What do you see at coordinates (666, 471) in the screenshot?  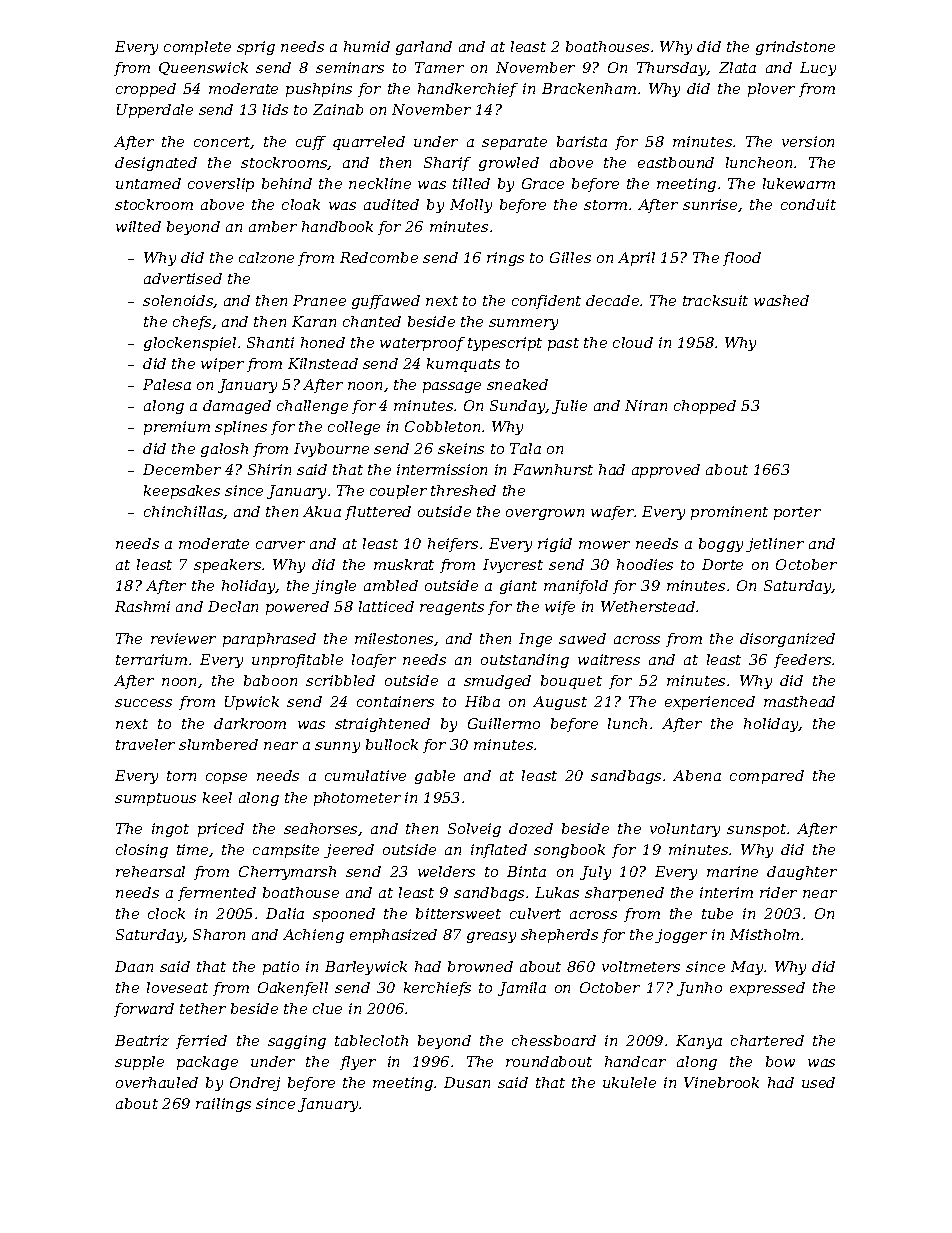 I see `approved` at bounding box center [666, 471].
